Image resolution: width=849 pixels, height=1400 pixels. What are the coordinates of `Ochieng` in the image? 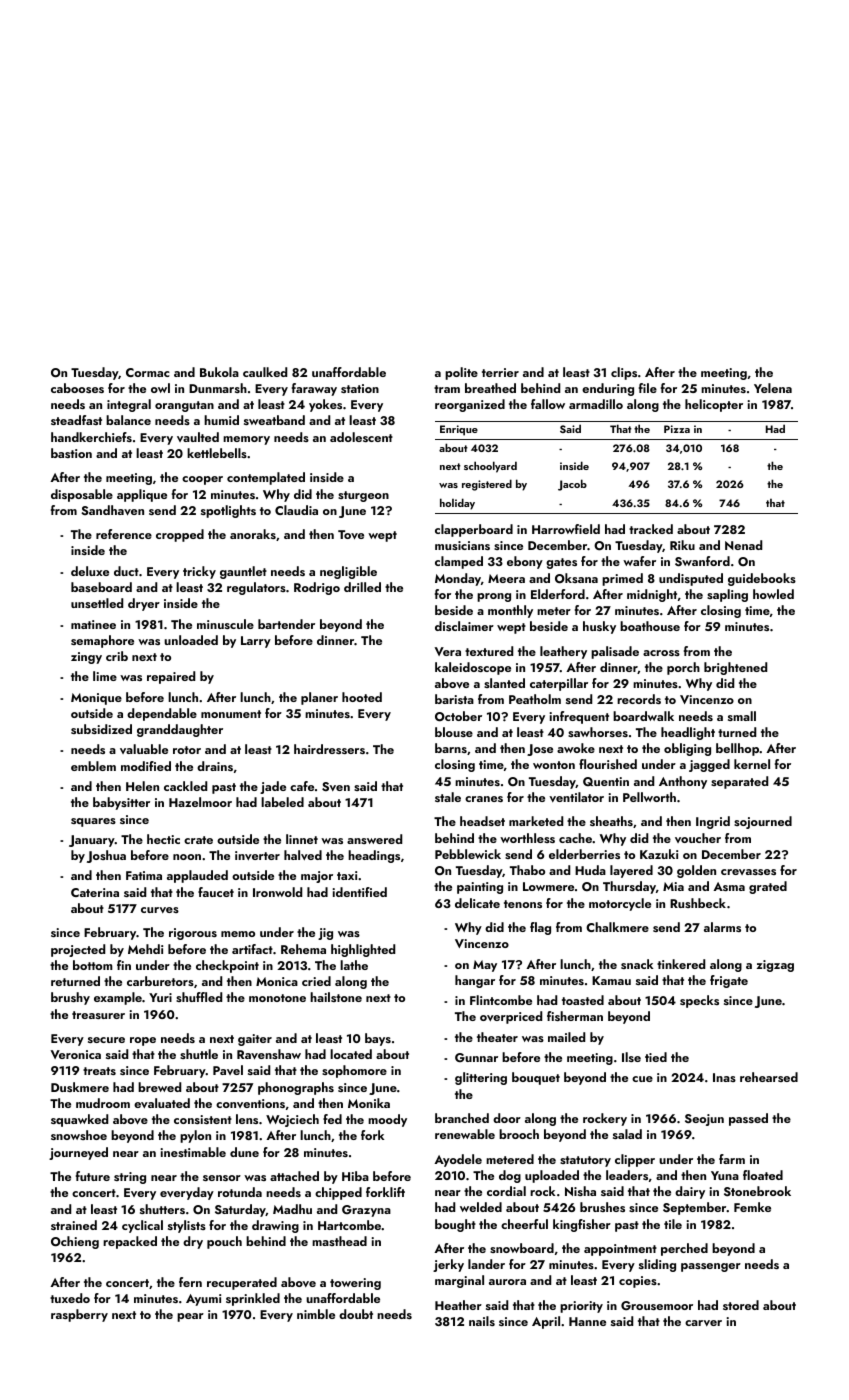 It's located at (75, 1242).
